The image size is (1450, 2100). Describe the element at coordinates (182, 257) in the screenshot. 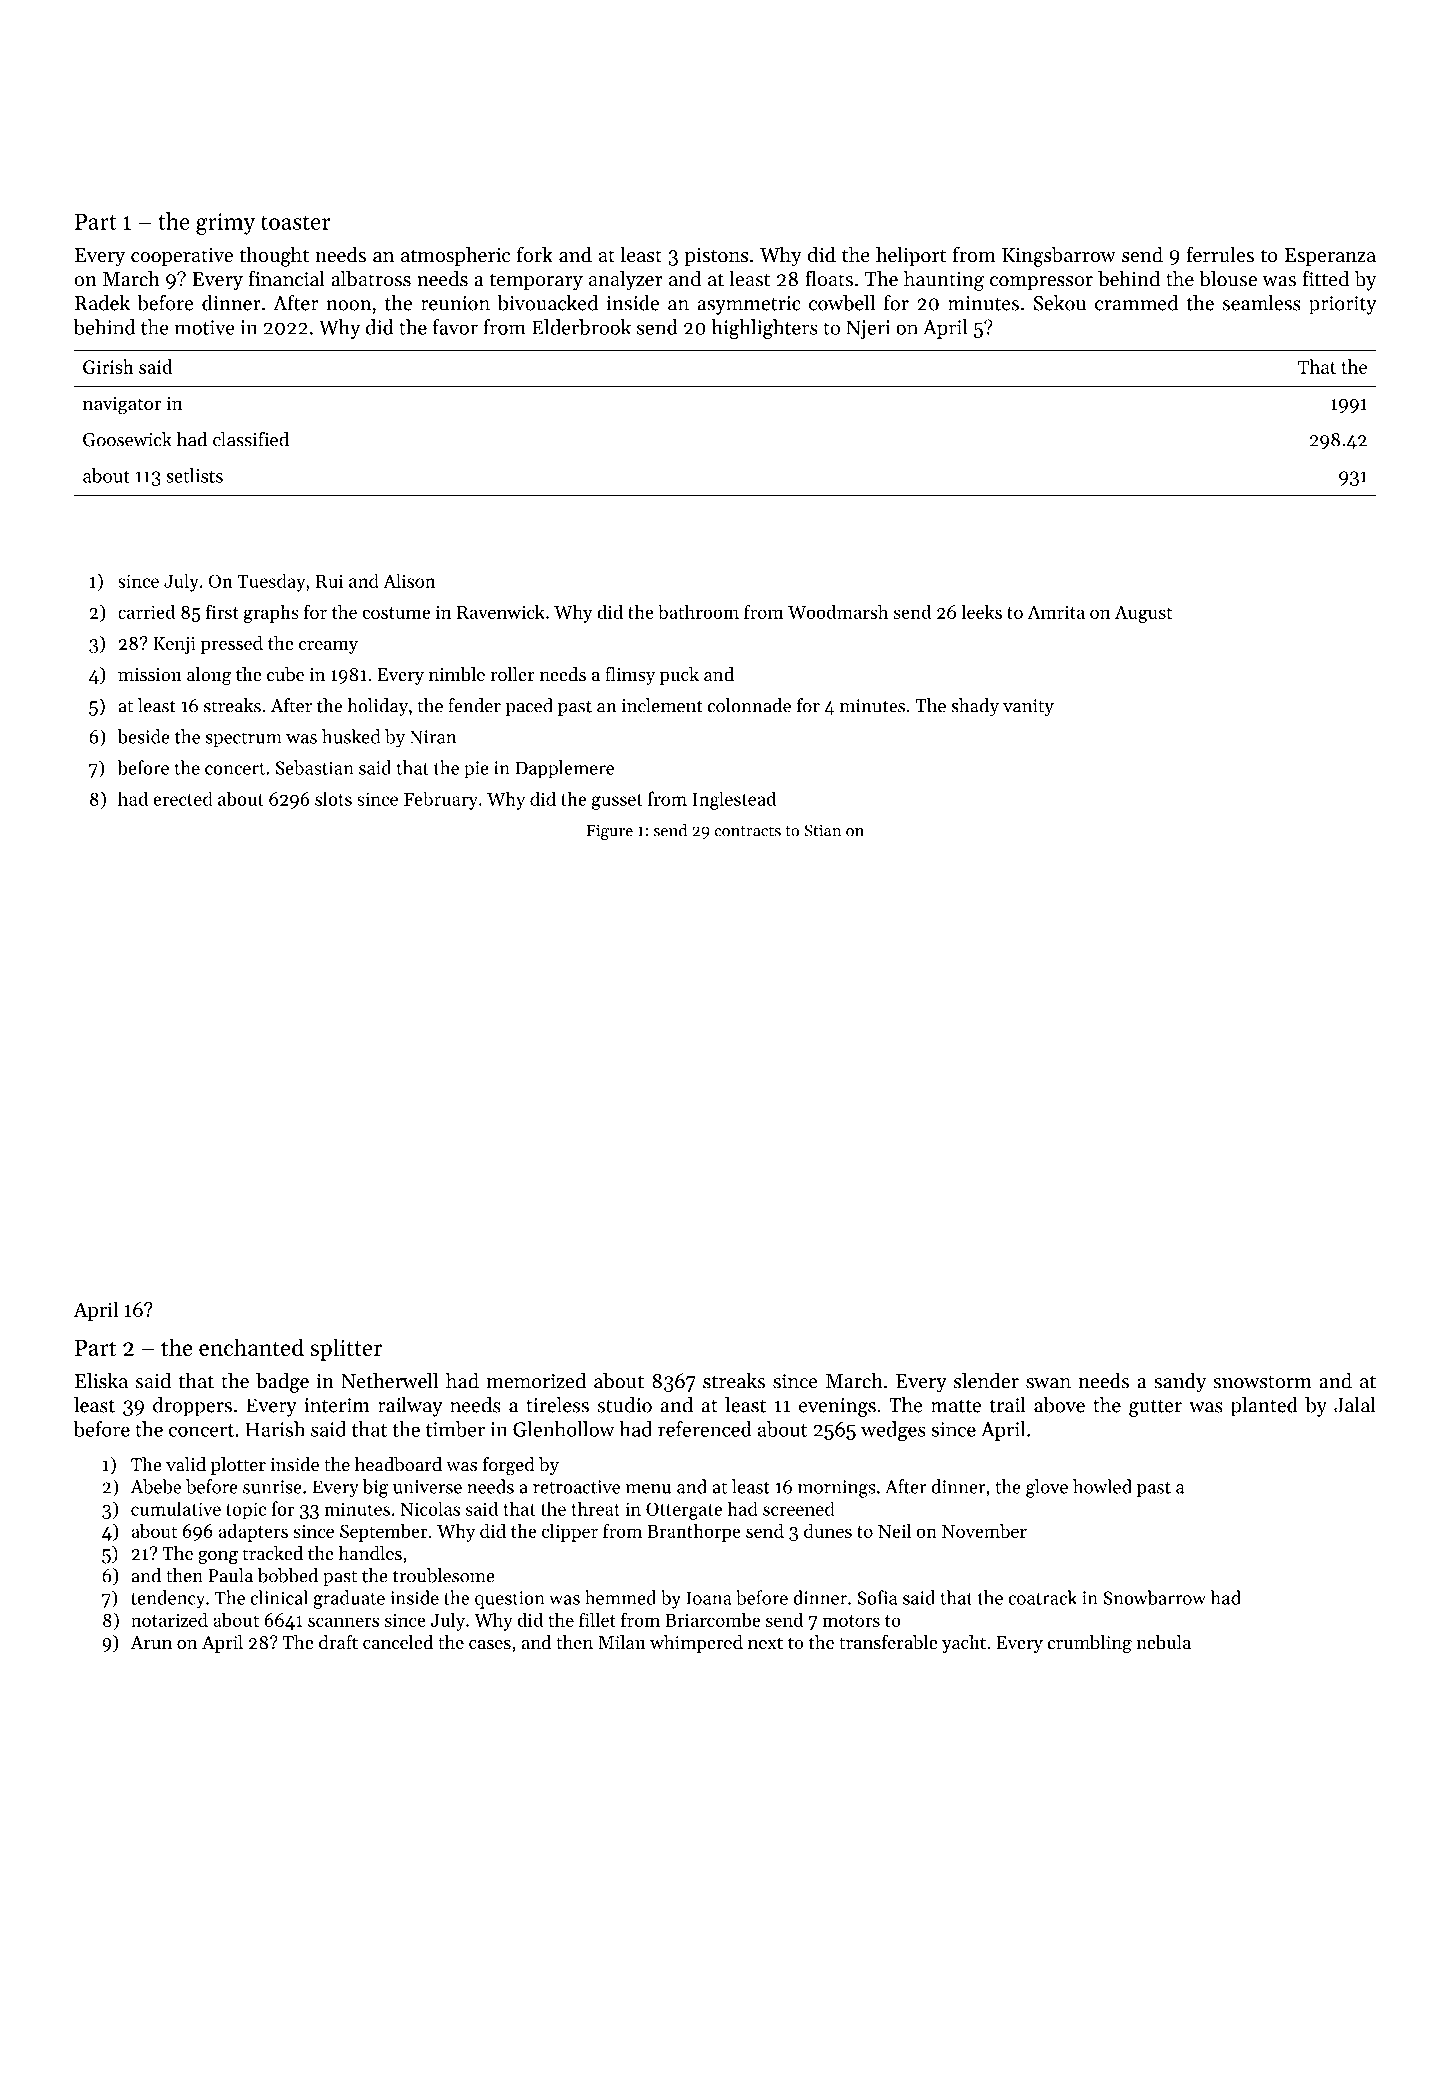

I see `cooperative` at that location.
